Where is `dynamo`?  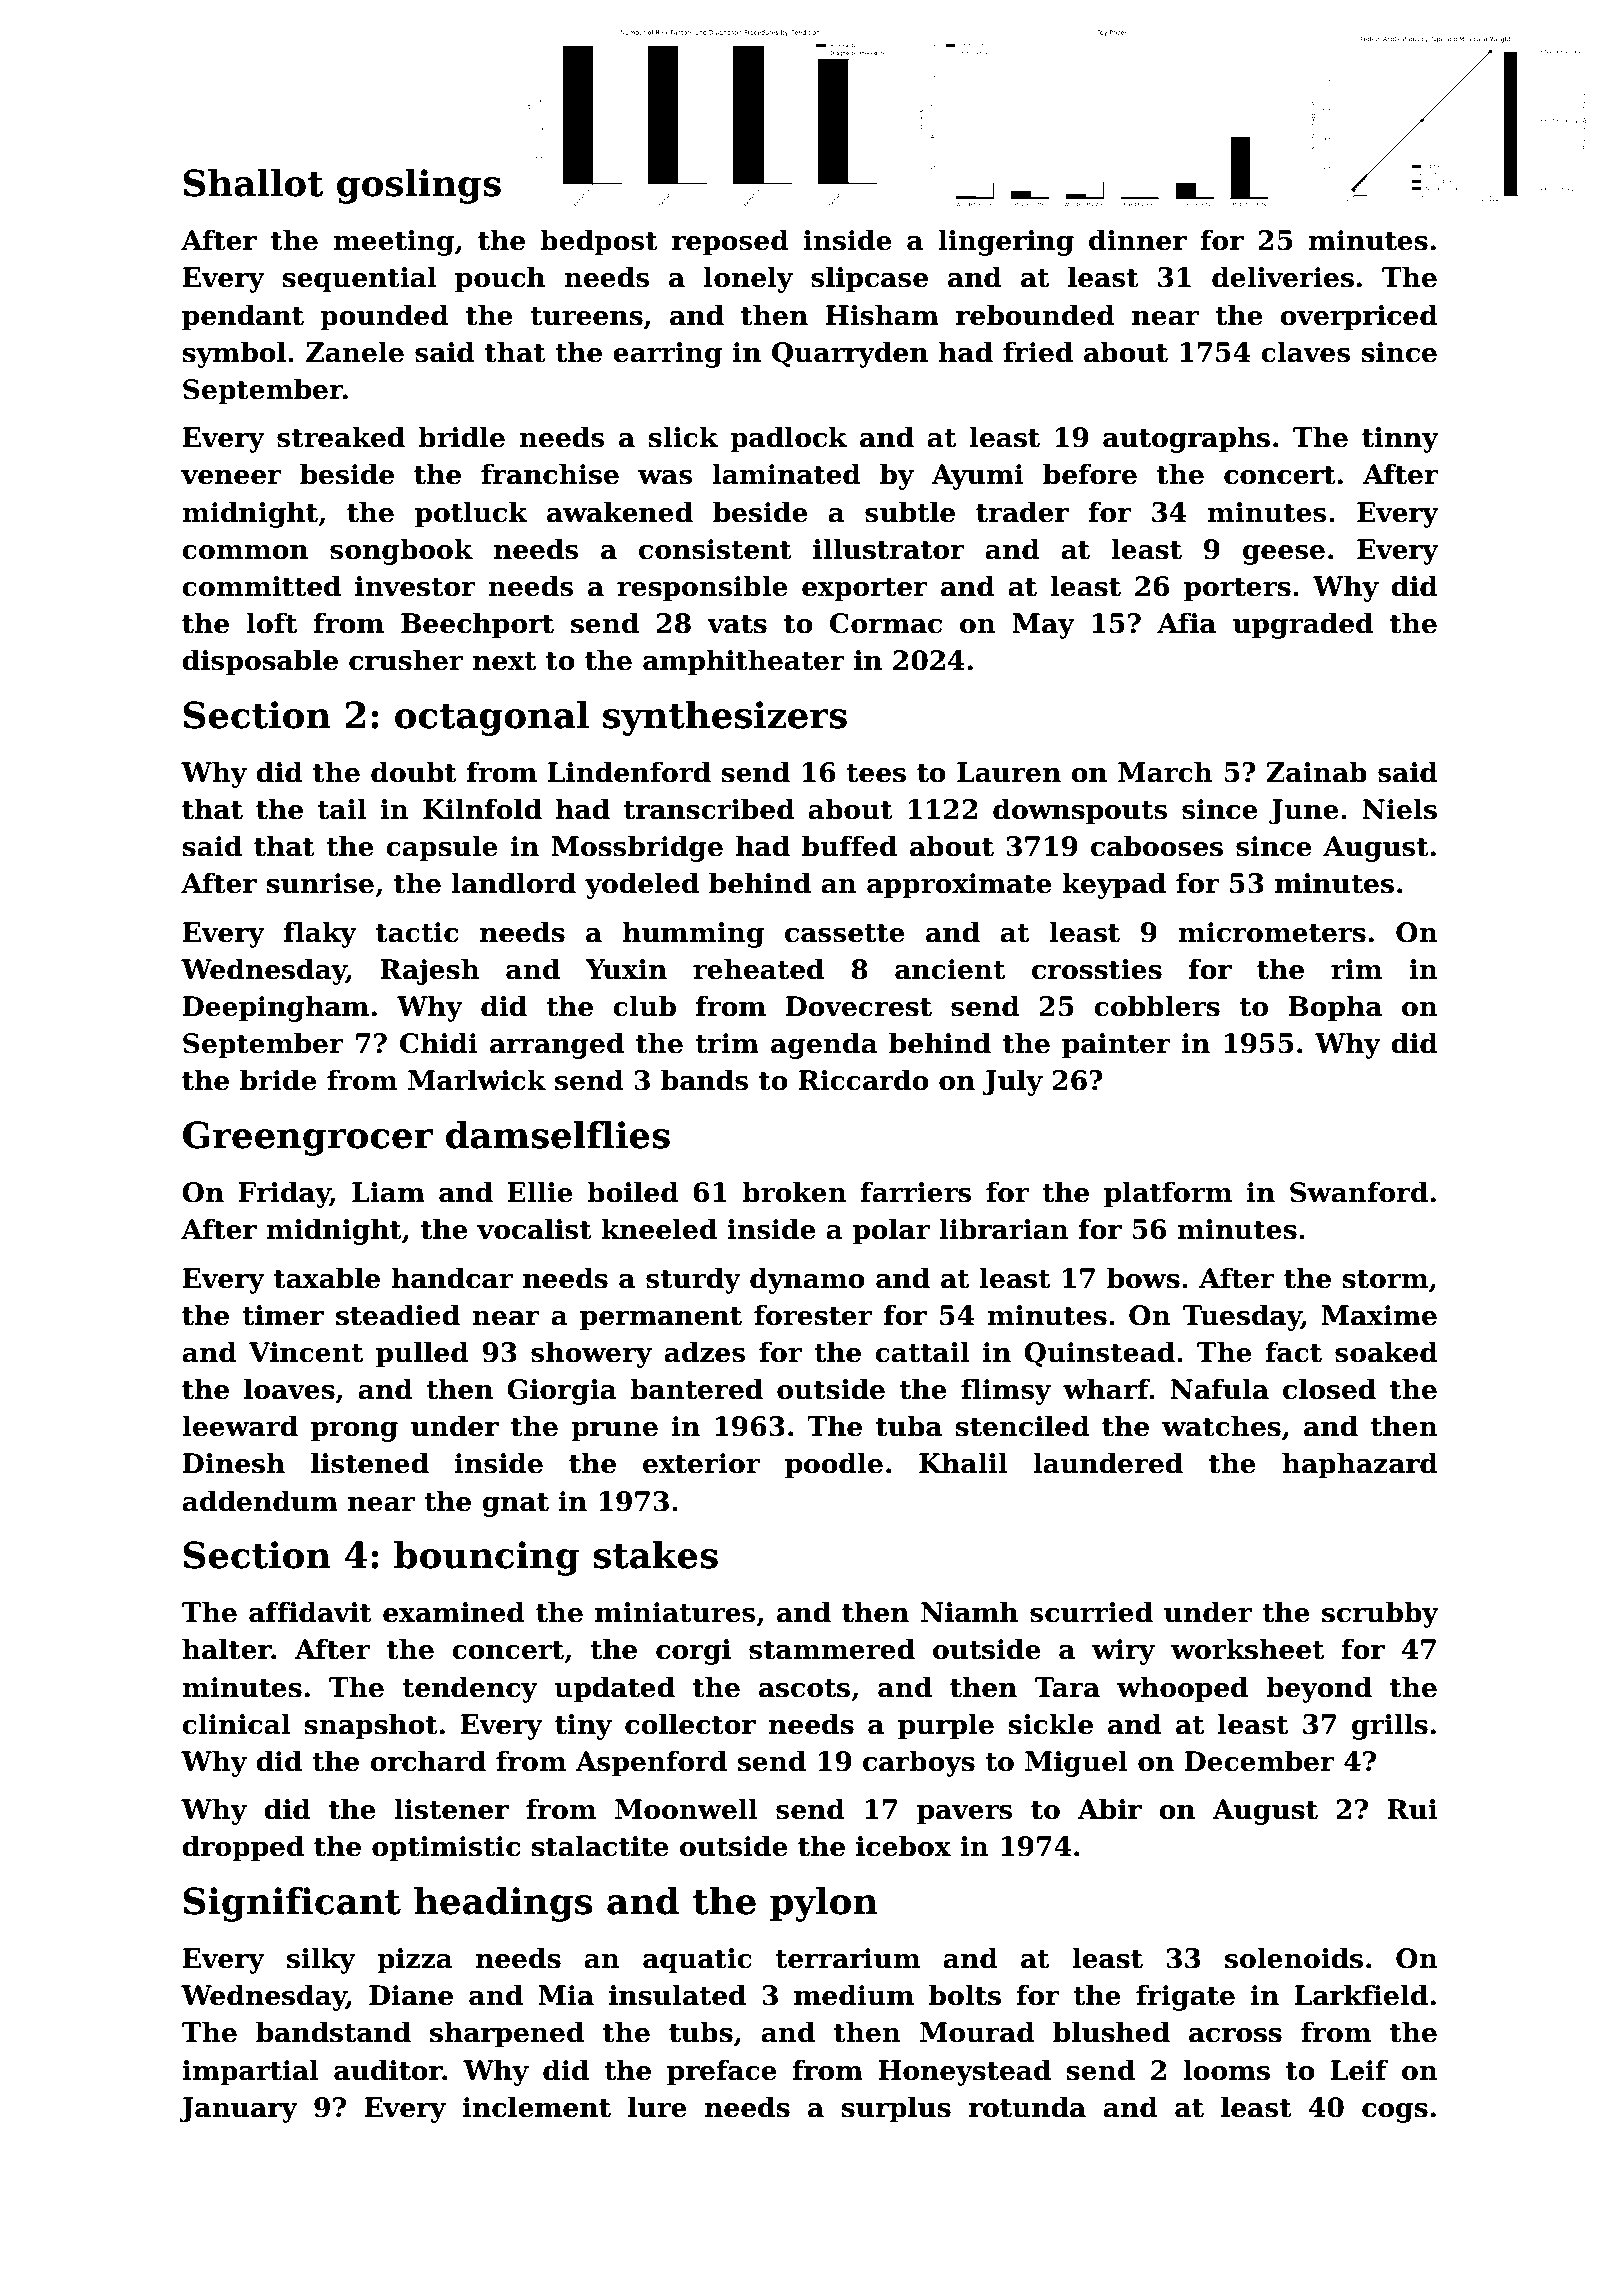 dynamo is located at coordinates (807, 1280).
